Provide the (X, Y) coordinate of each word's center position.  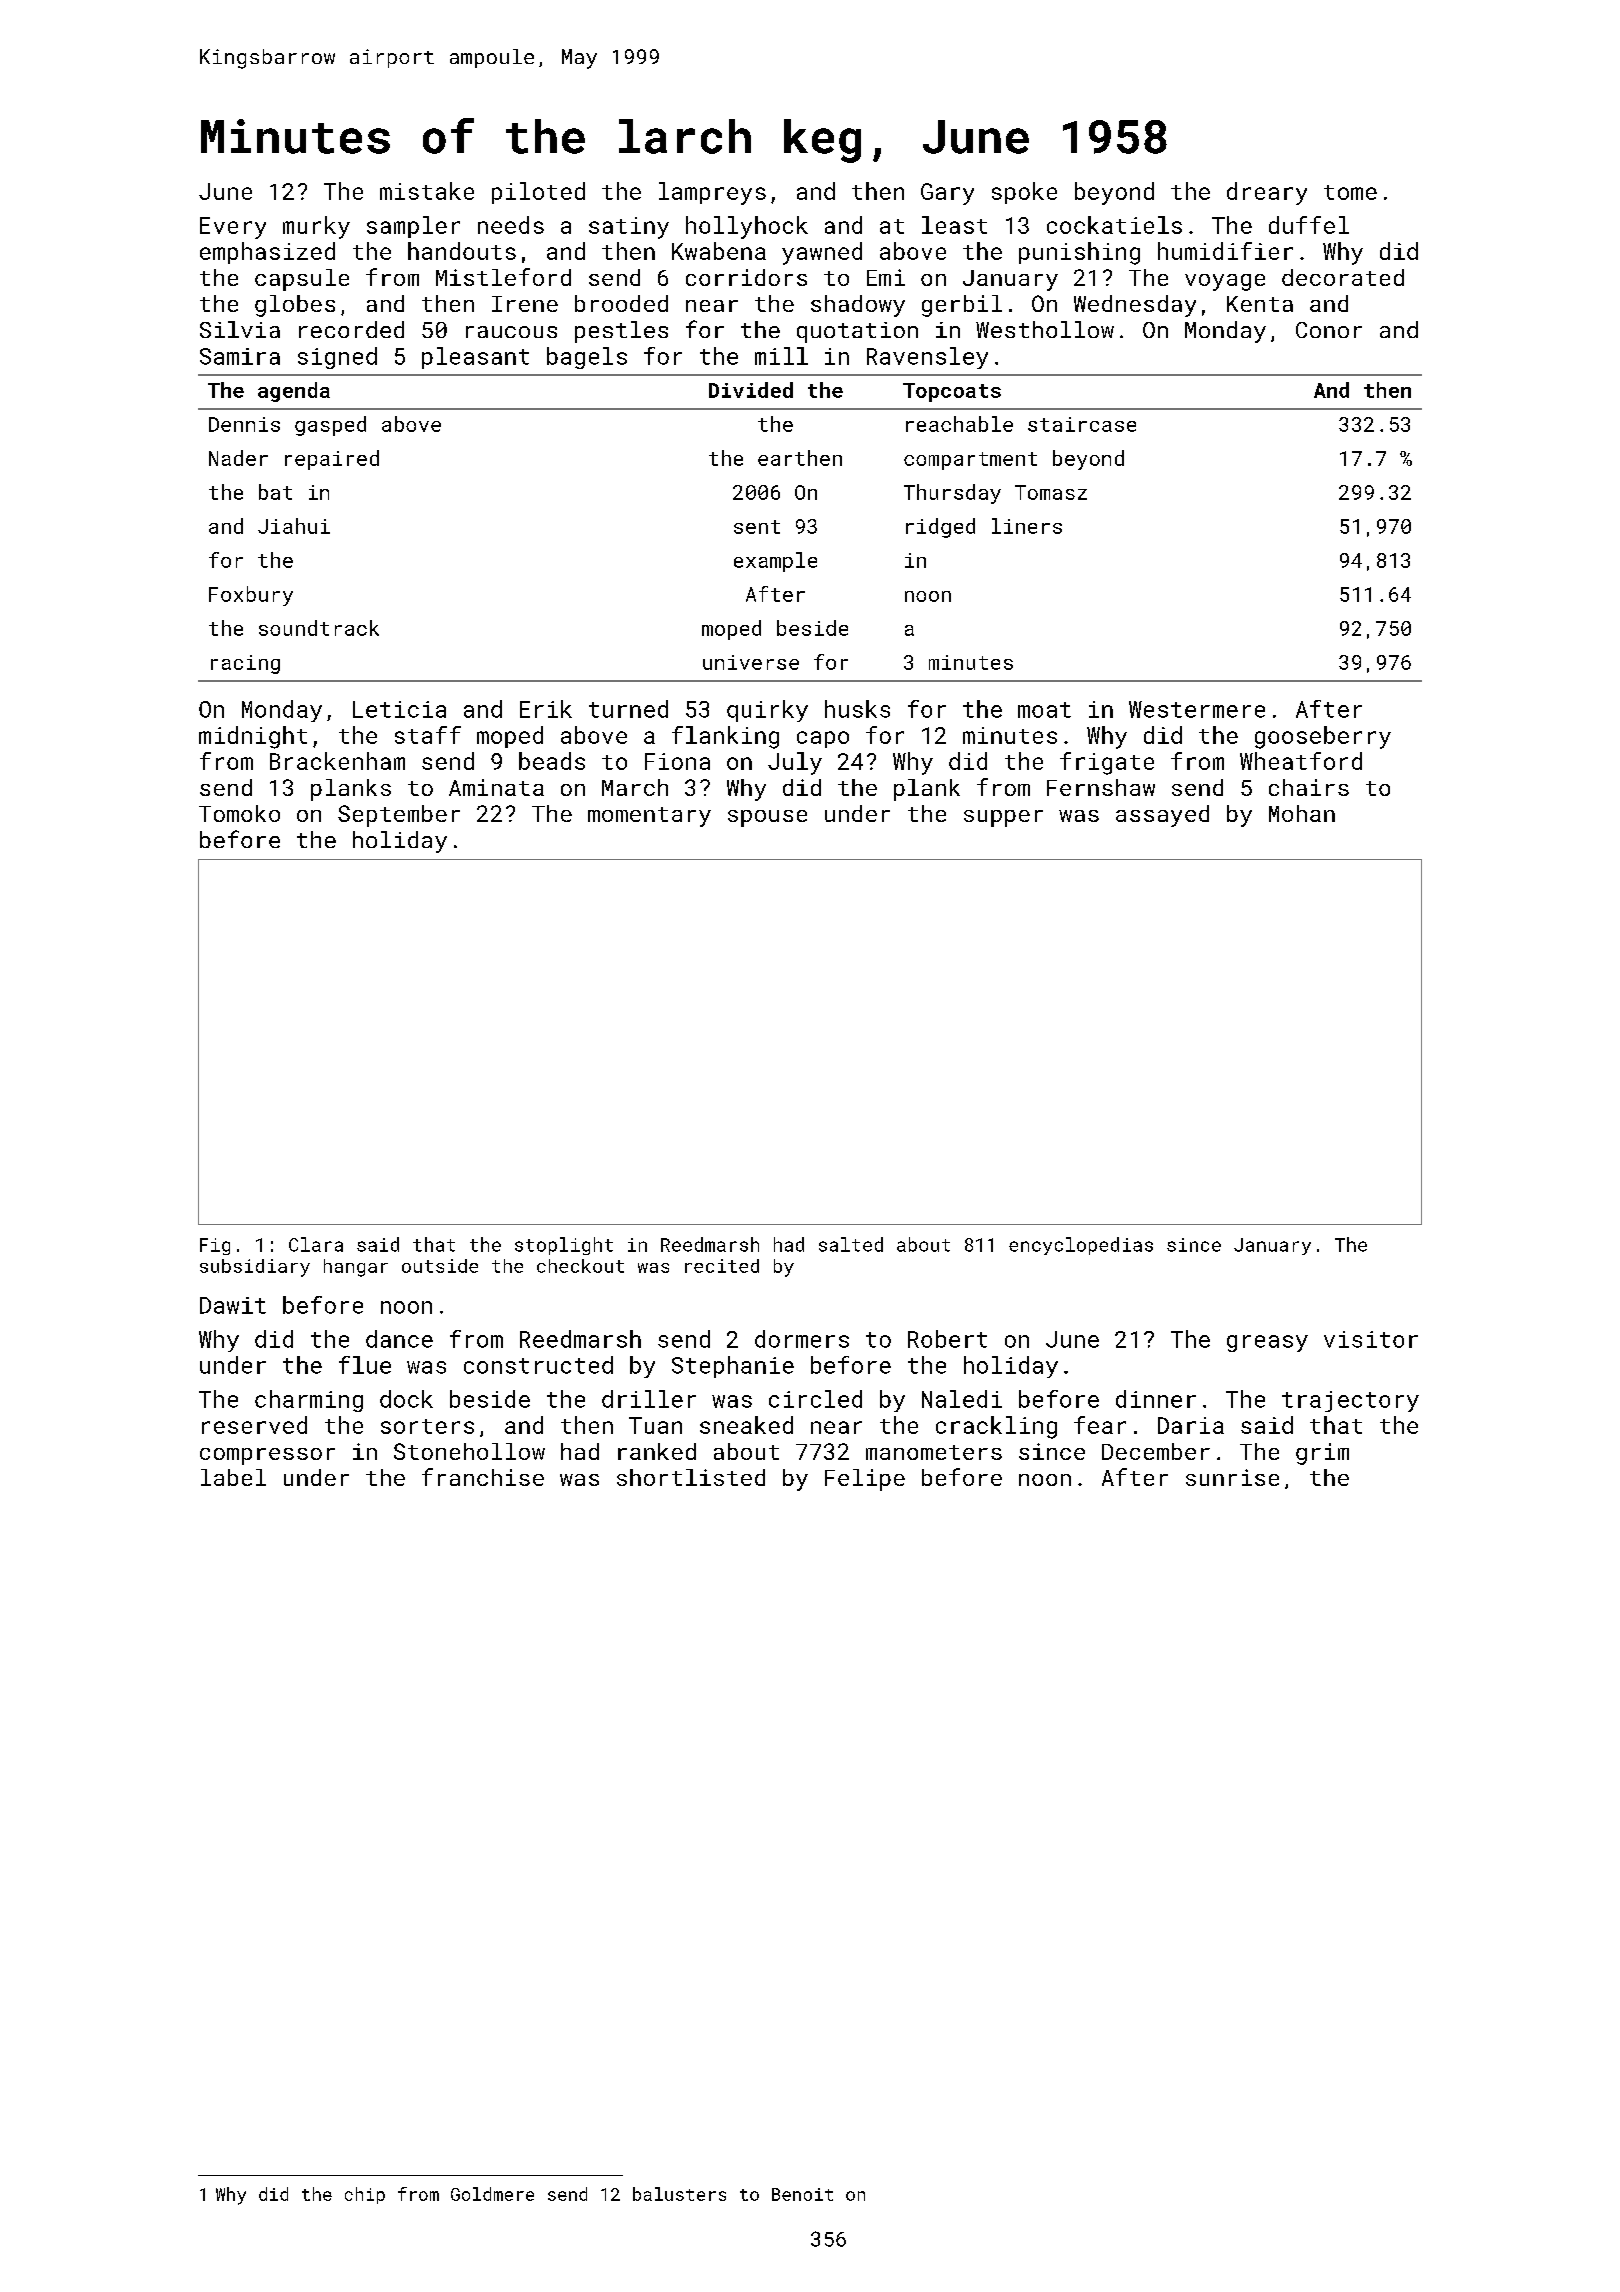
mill (781, 356)
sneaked (746, 1425)
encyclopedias (1081, 1246)
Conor (1329, 330)
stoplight (564, 1246)
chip (365, 2195)
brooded (621, 303)
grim (1322, 1454)
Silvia (240, 329)
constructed (538, 1365)
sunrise (1232, 1477)
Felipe (865, 1480)
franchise (483, 1477)
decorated (1343, 277)
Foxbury (251, 596)
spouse (767, 818)
